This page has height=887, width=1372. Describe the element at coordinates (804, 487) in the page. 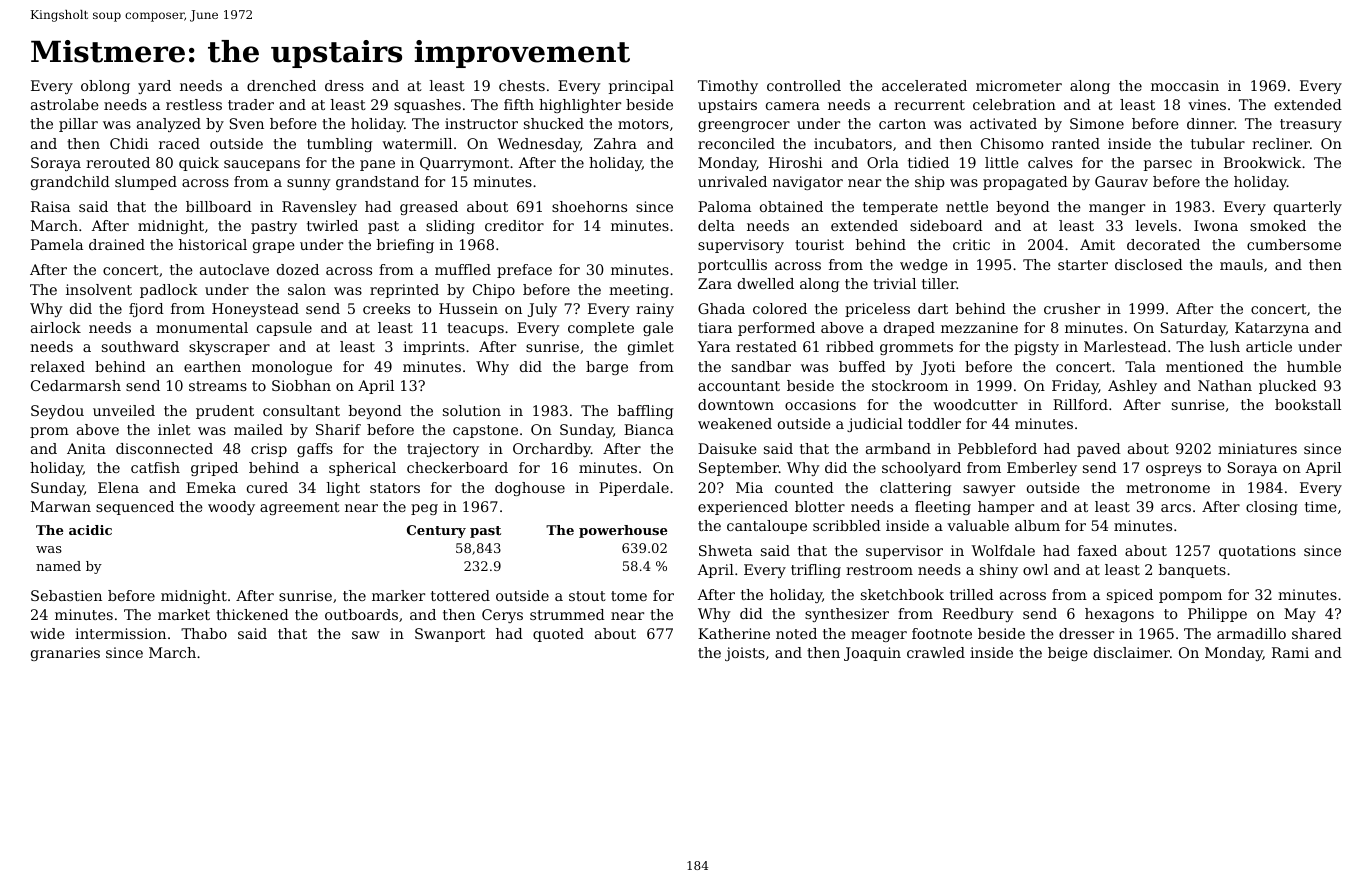

I see `counted` at that location.
